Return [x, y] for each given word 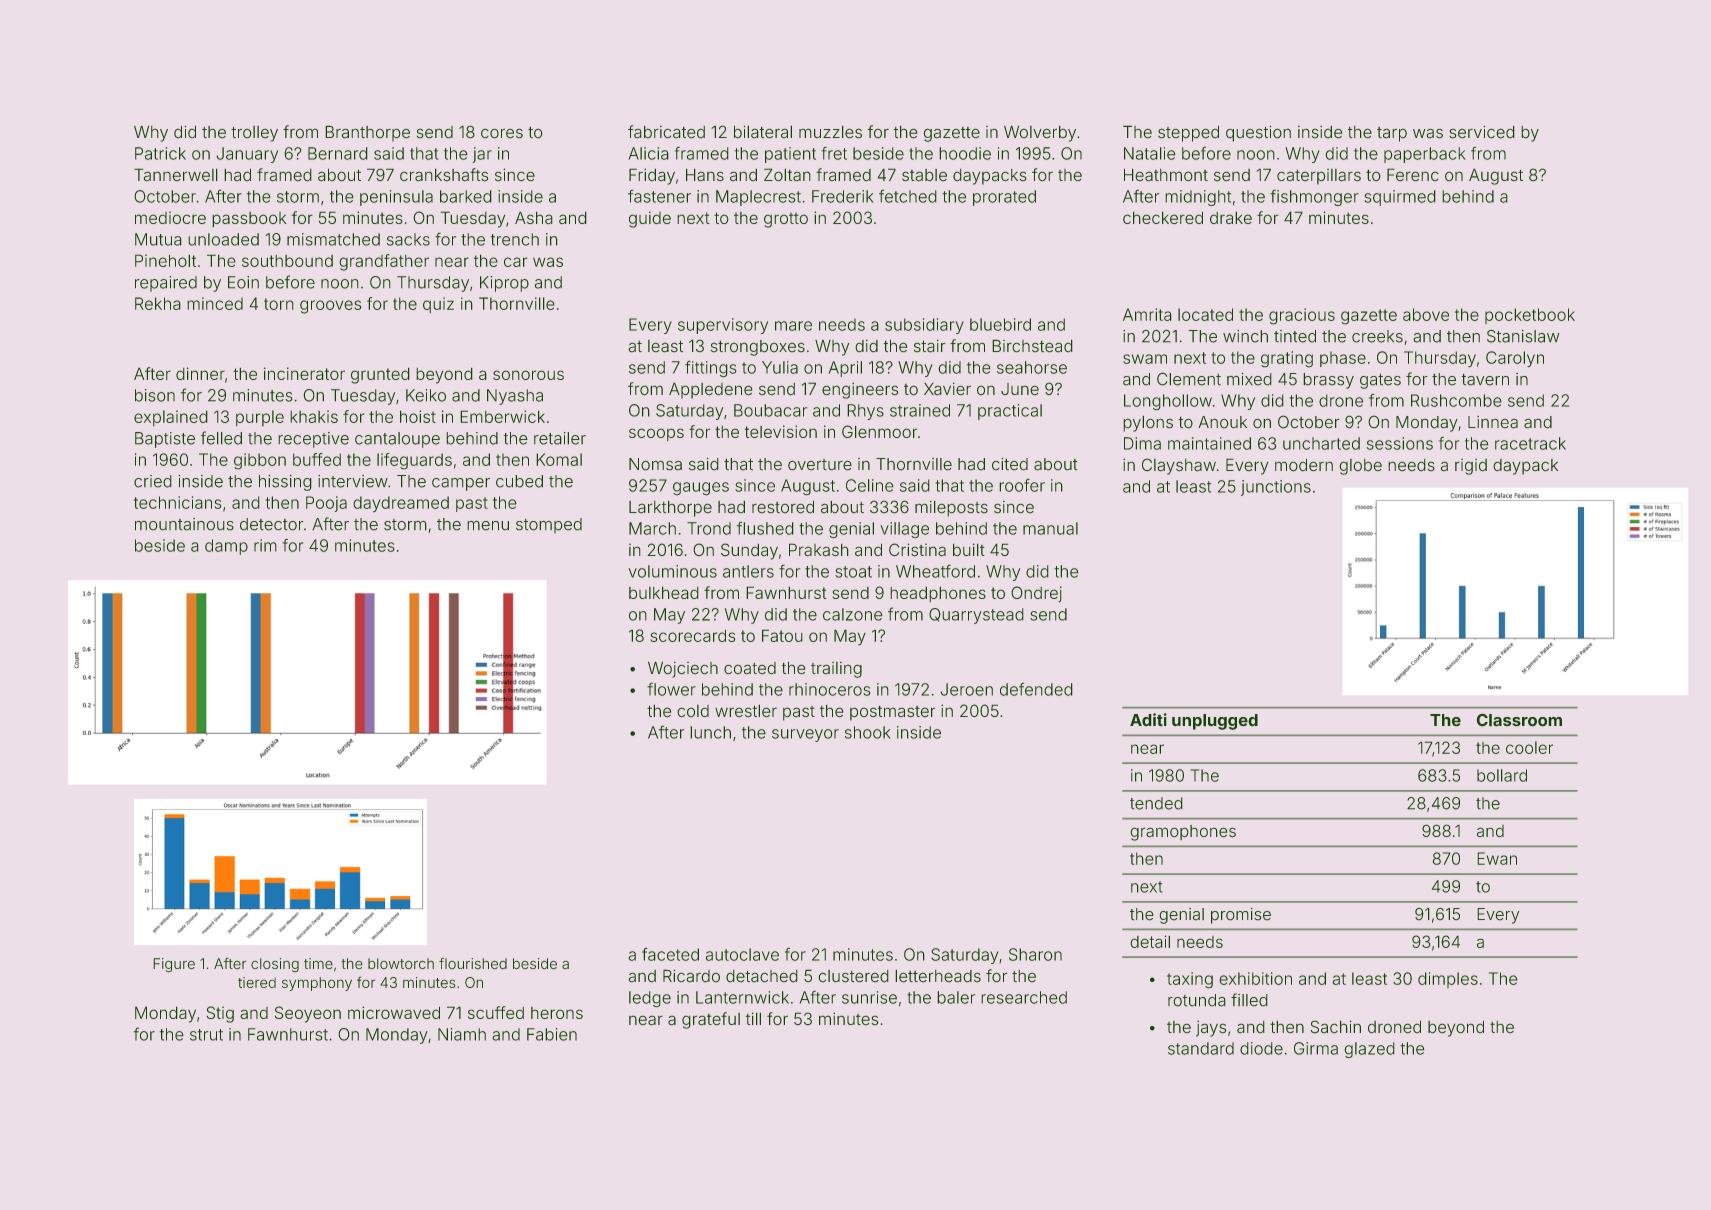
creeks [1377, 336]
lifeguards [414, 461]
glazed [1369, 1050]
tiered [257, 982]
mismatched [333, 239]
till [753, 1018]
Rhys [865, 412]
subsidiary [924, 326]
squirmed [1400, 198]
